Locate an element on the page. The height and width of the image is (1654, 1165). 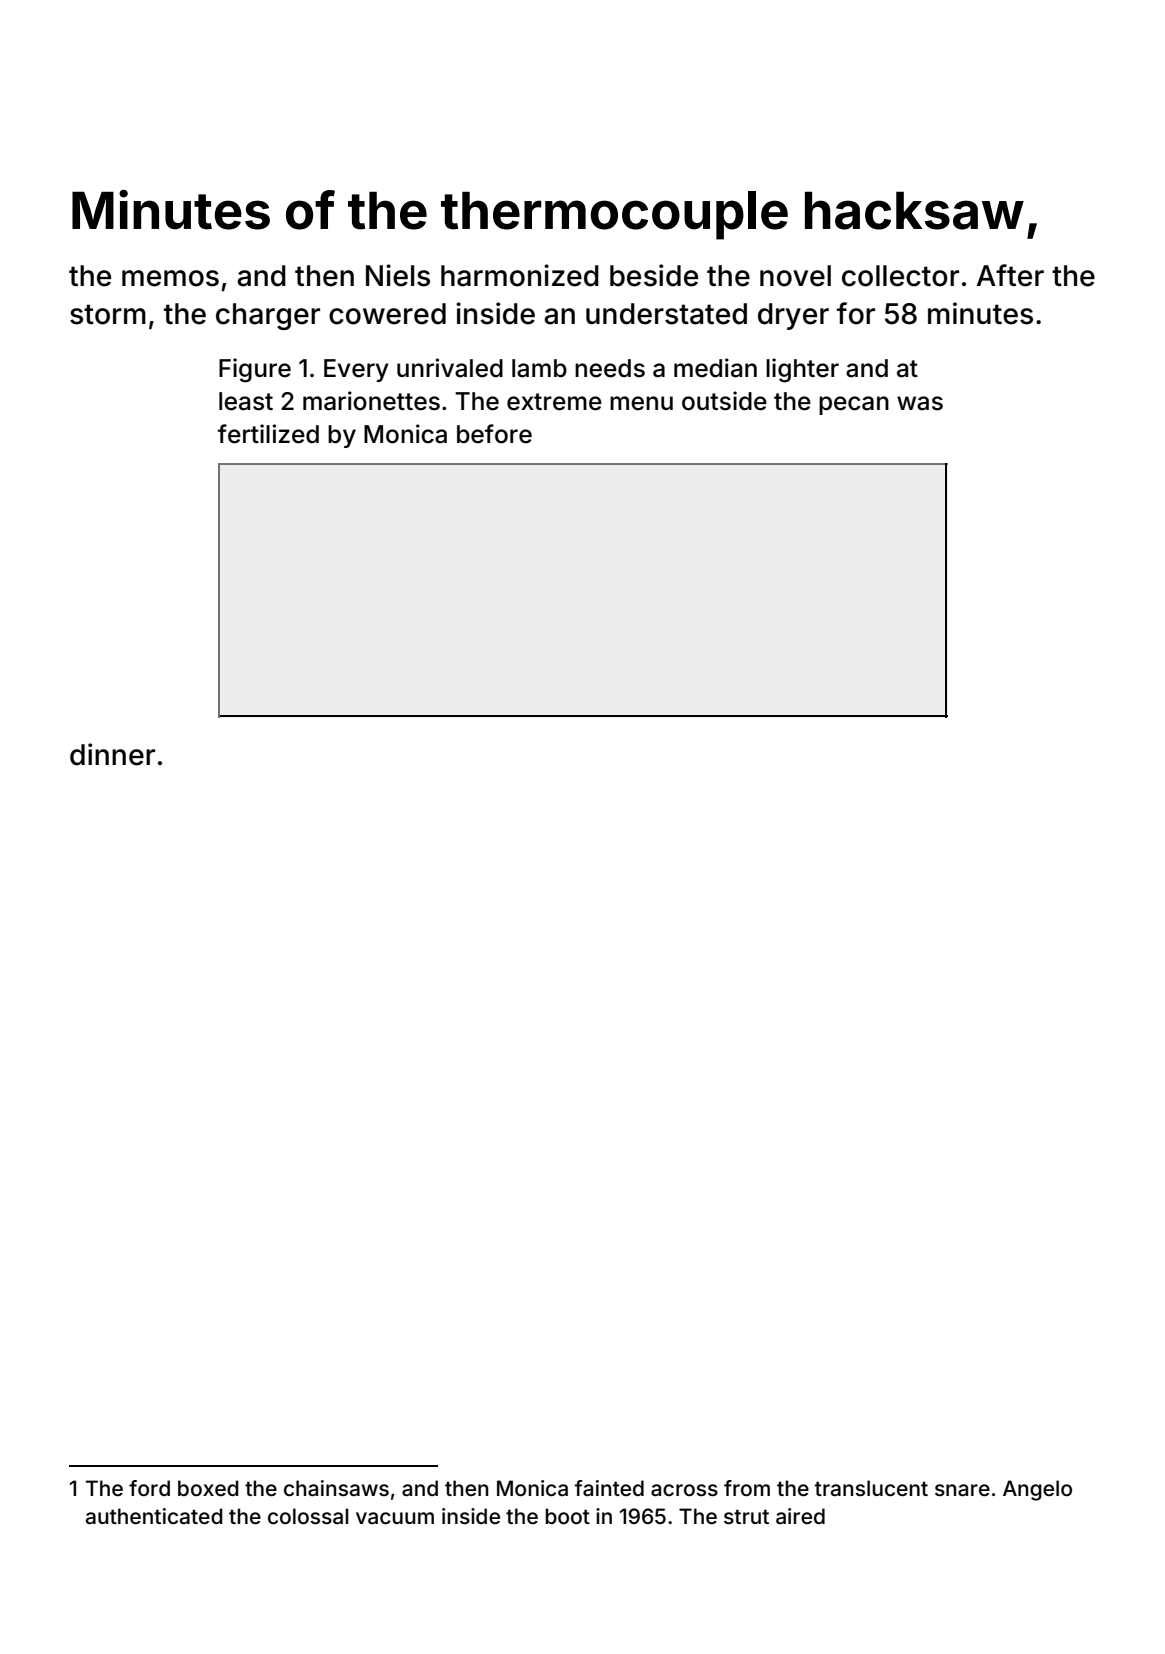
menu is located at coordinates (641, 403).
